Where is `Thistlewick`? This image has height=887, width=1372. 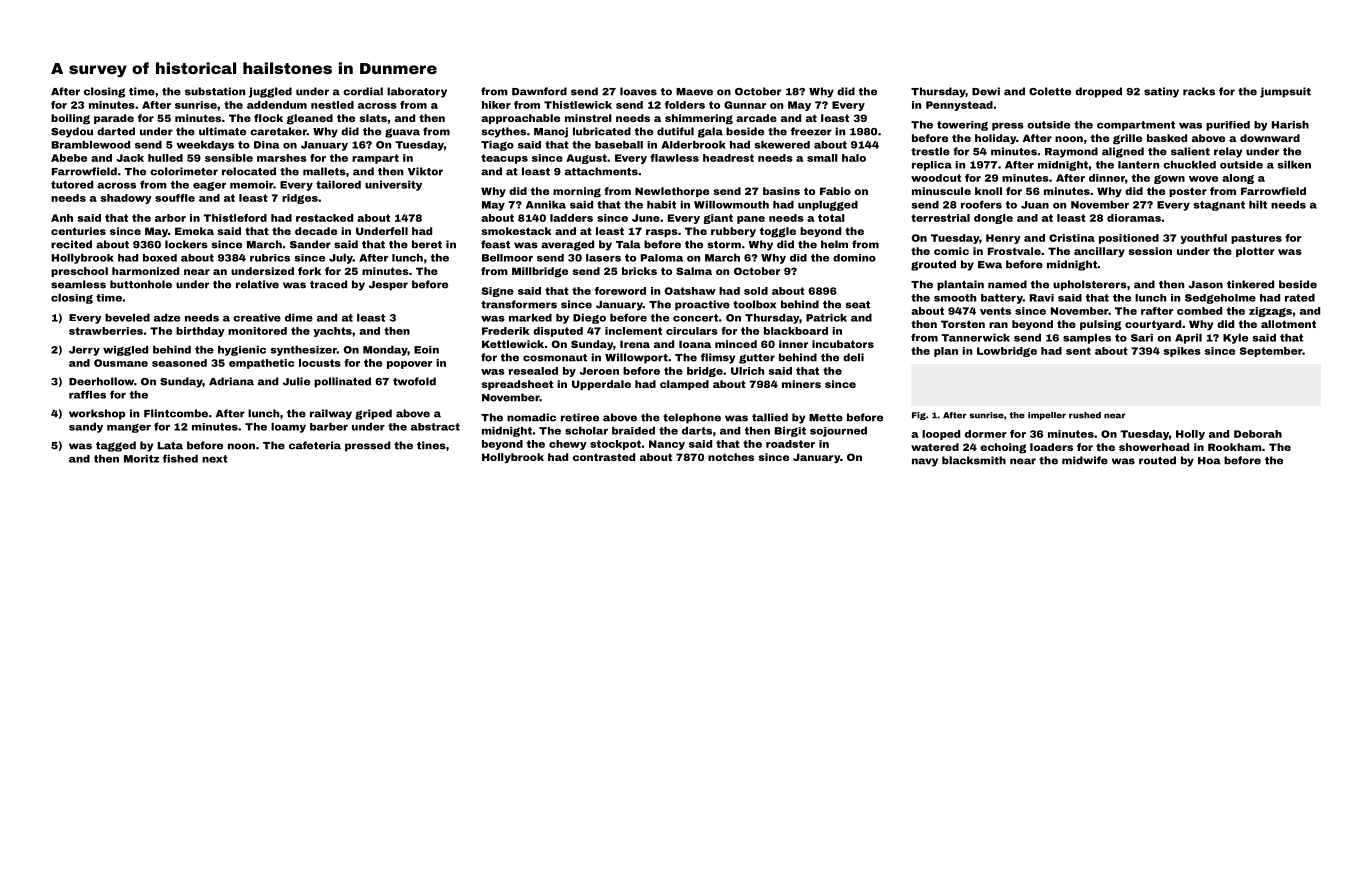 Thistlewick is located at coordinates (578, 105).
